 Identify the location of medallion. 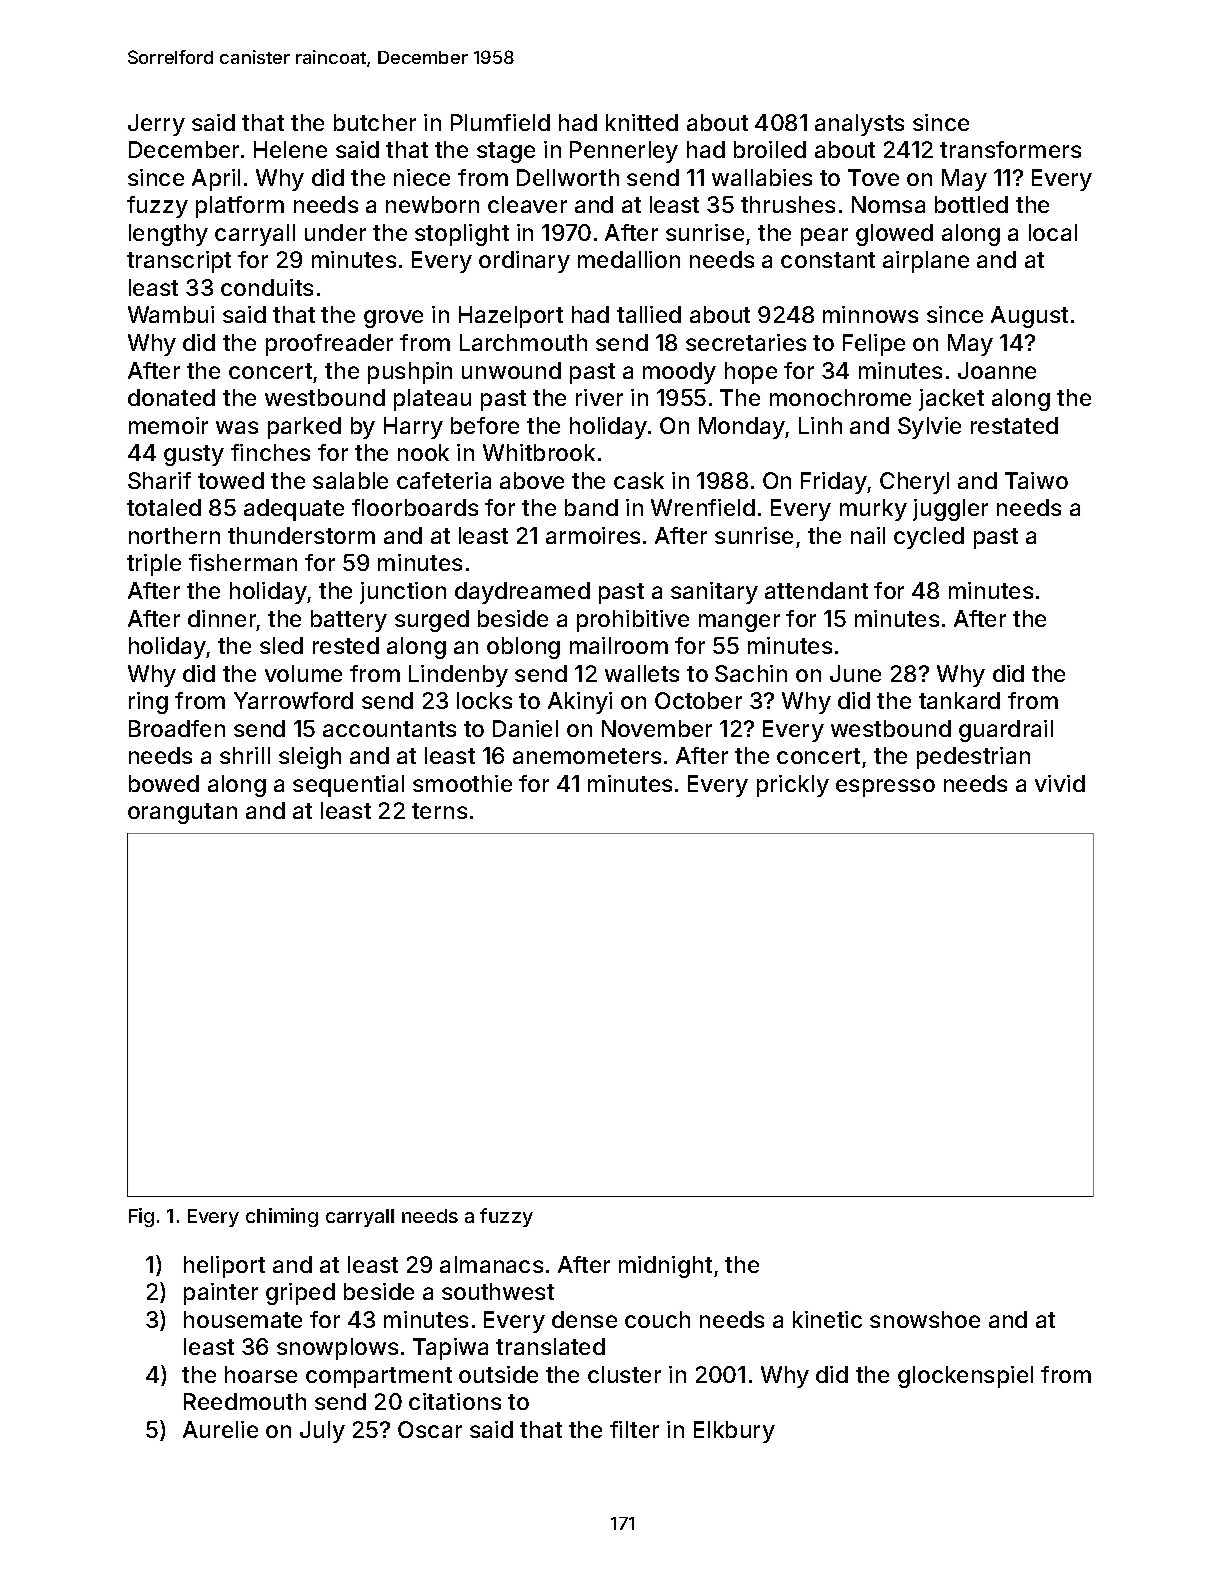
(629, 259).
